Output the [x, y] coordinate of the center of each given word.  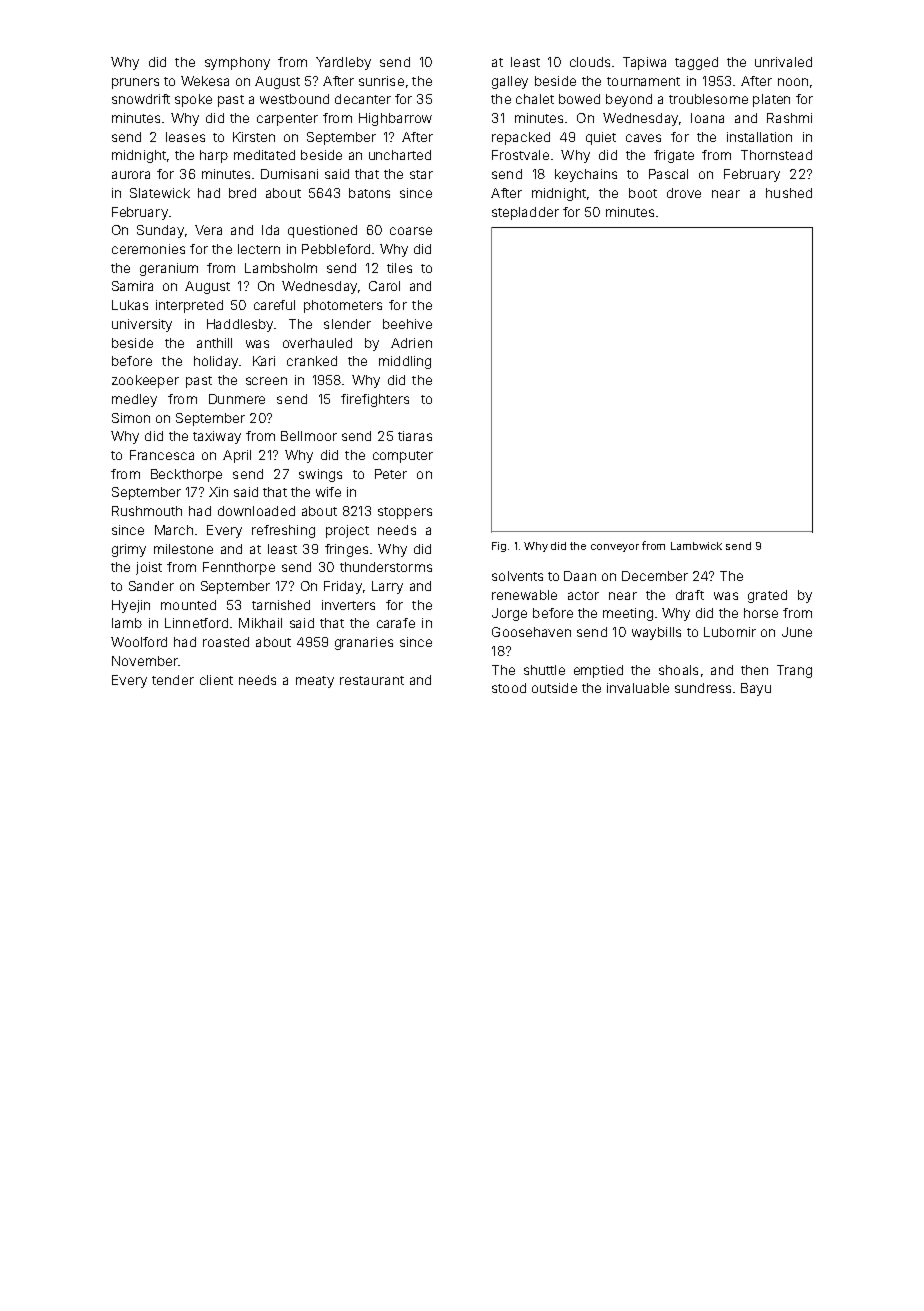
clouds [590, 62]
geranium [169, 269]
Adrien [411, 343]
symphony [237, 63]
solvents [517, 576]
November [145, 661]
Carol [384, 286]
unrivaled [783, 62]
